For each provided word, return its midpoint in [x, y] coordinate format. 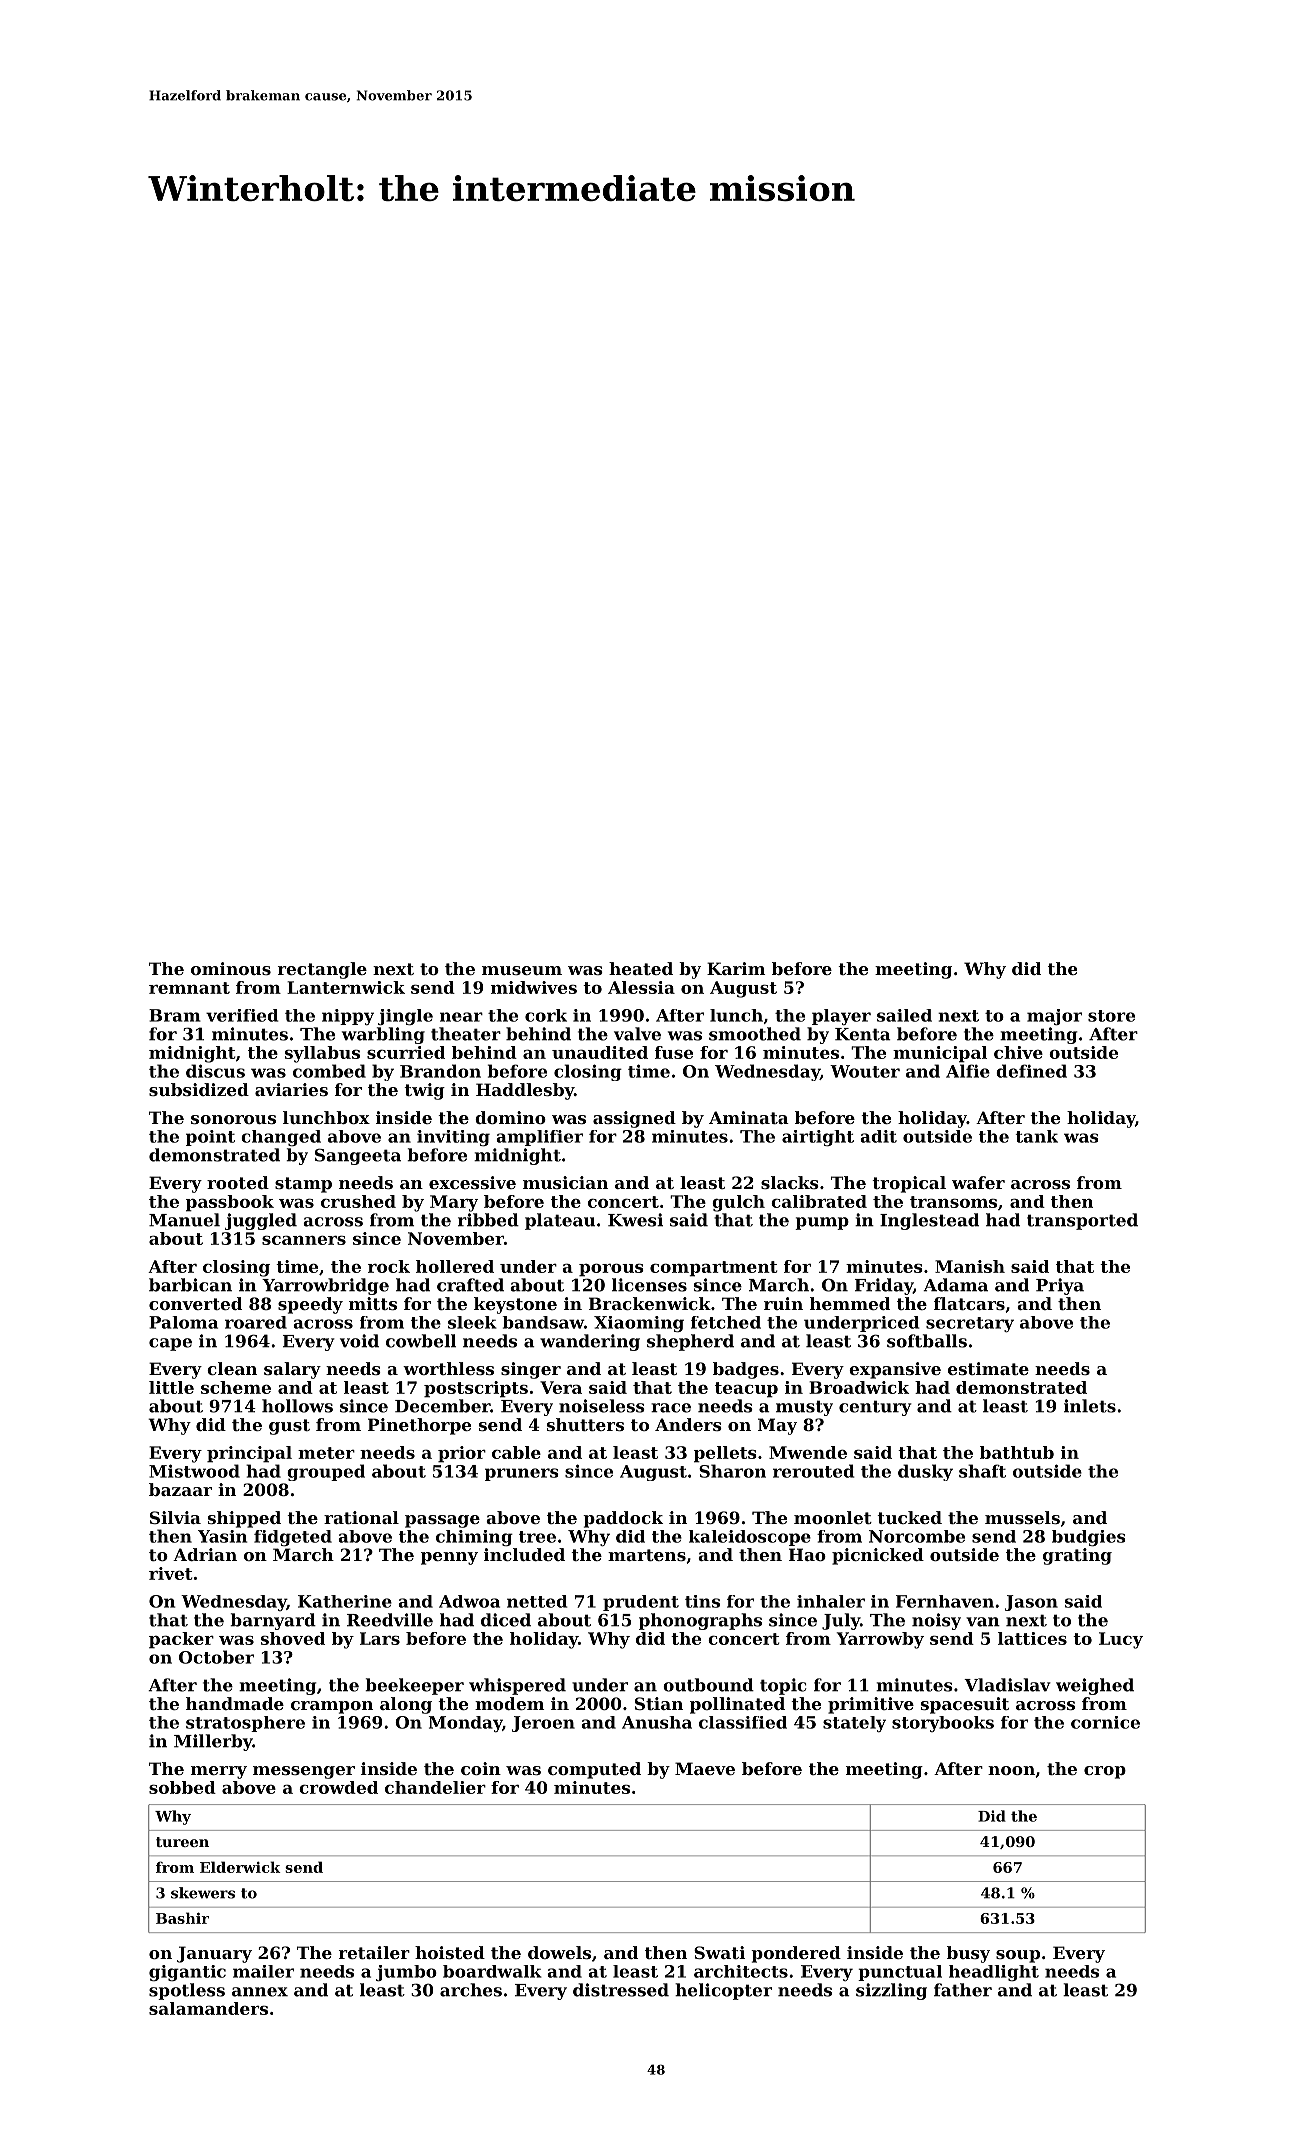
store [1111, 1016]
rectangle [322, 970]
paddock [623, 1519]
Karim [736, 968]
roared [256, 1322]
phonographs [700, 1621]
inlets [1090, 1406]
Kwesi [635, 1220]
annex [260, 1992]
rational [361, 1517]
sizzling [891, 1991]
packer [181, 1640]
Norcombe [917, 1536]
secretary [970, 1324]
